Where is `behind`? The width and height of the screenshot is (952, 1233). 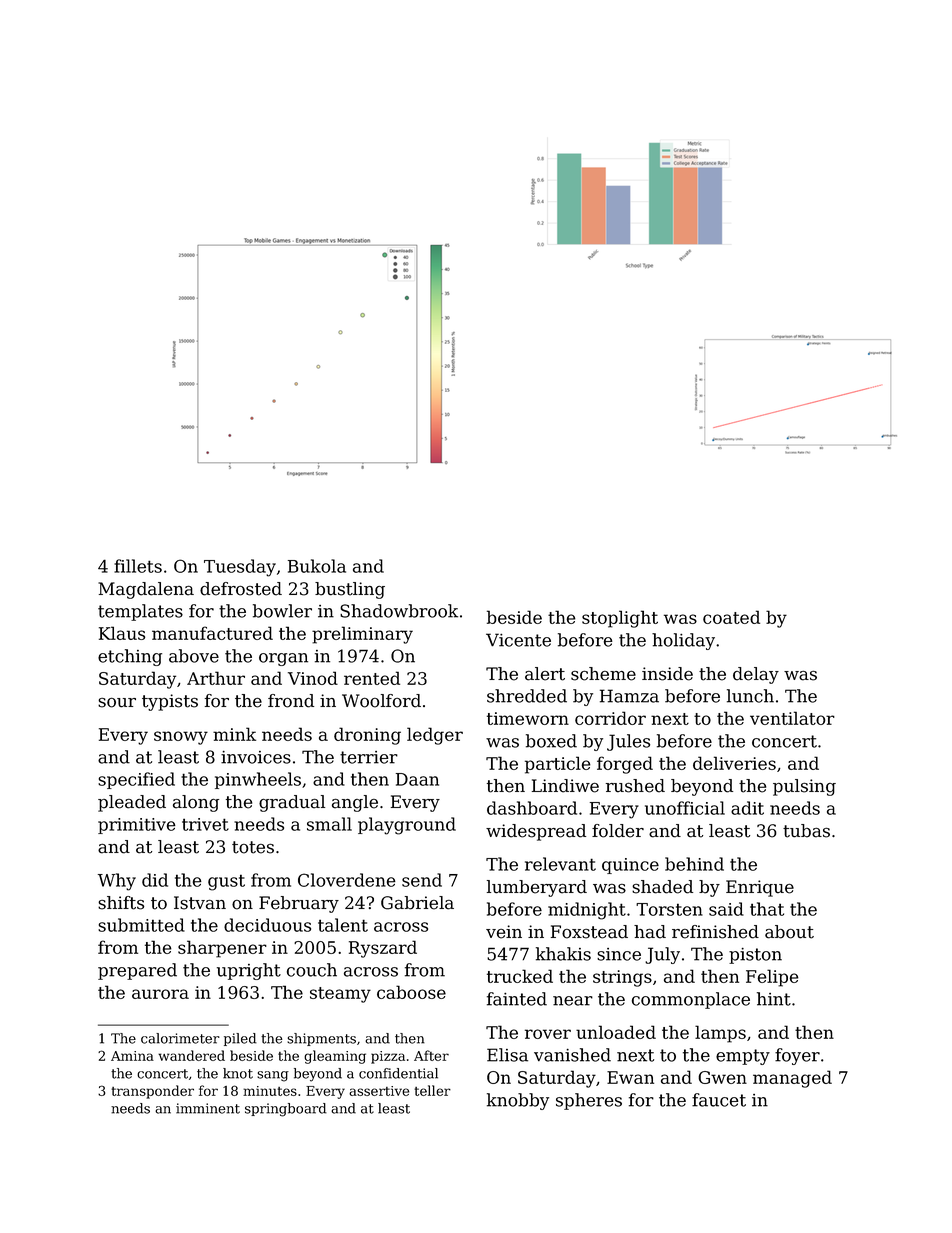 behind is located at coordinates (694, 864).
